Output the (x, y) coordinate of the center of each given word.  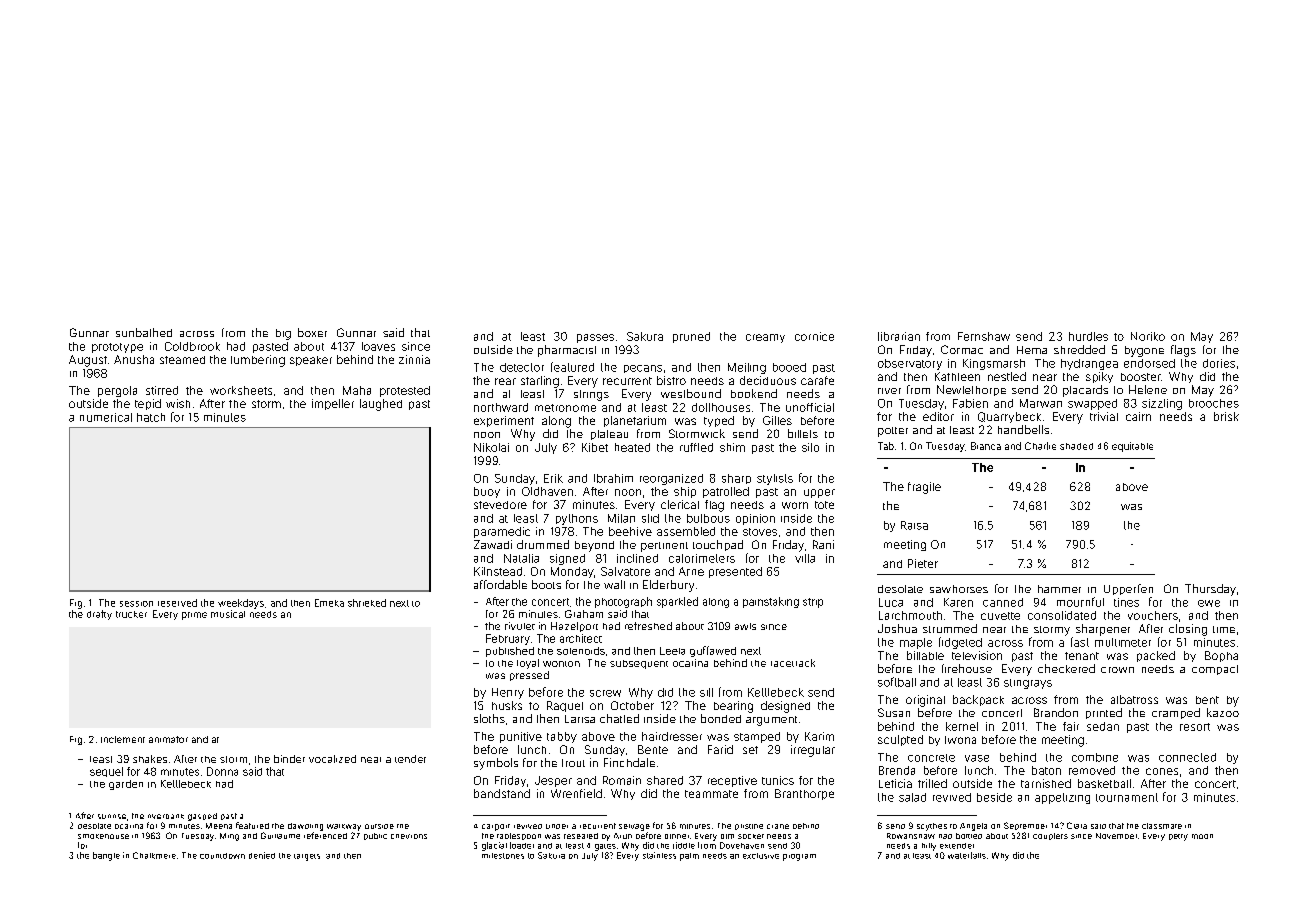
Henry (508, 693)
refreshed (648, 626)
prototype (117, 348)
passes (595, 338)
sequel (106, 772)
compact (1215, 670)
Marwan (1041, 403)
